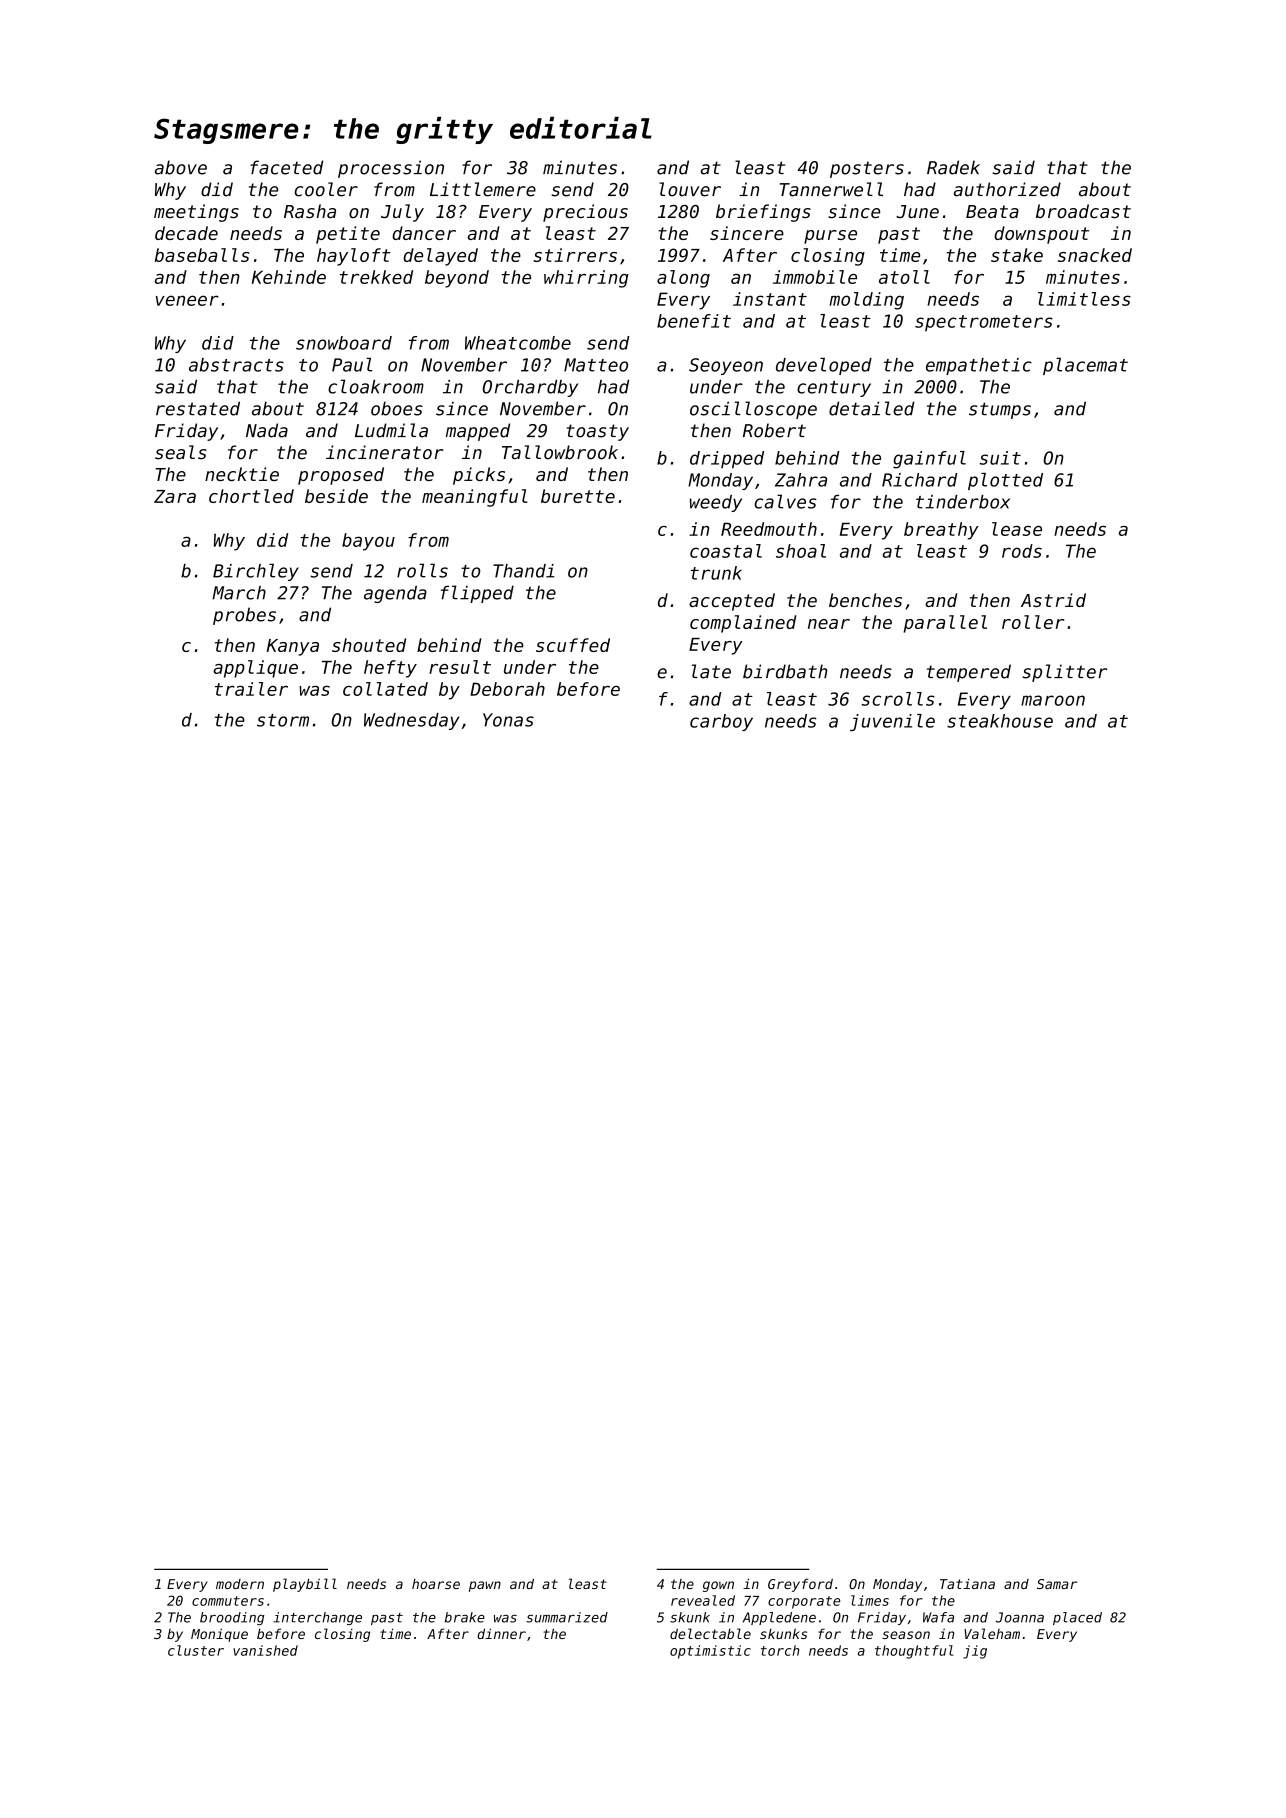 The image size is (1286, 1818). I want to click on dinner, so click(501, 1633).
